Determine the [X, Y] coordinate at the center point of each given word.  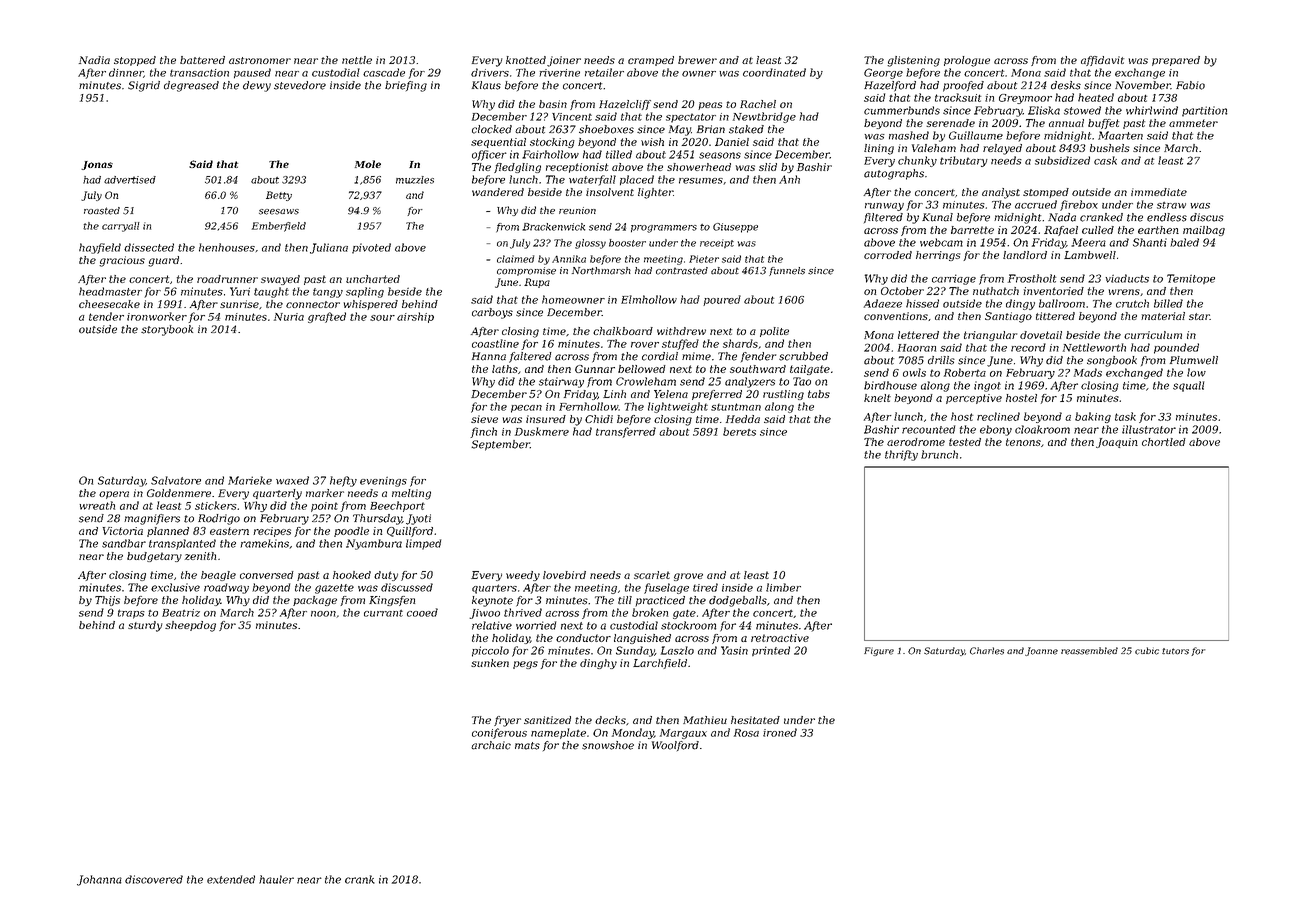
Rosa [746, 733]
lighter [655, 193]
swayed [280, 280]
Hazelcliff [625, 105]
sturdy [145, 626]
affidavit [1102, 61]
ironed [780, 732]
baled [1184, 242]
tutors [1175, 651]
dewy [257, 86]
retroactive [780, 638]
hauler [276, 879]
